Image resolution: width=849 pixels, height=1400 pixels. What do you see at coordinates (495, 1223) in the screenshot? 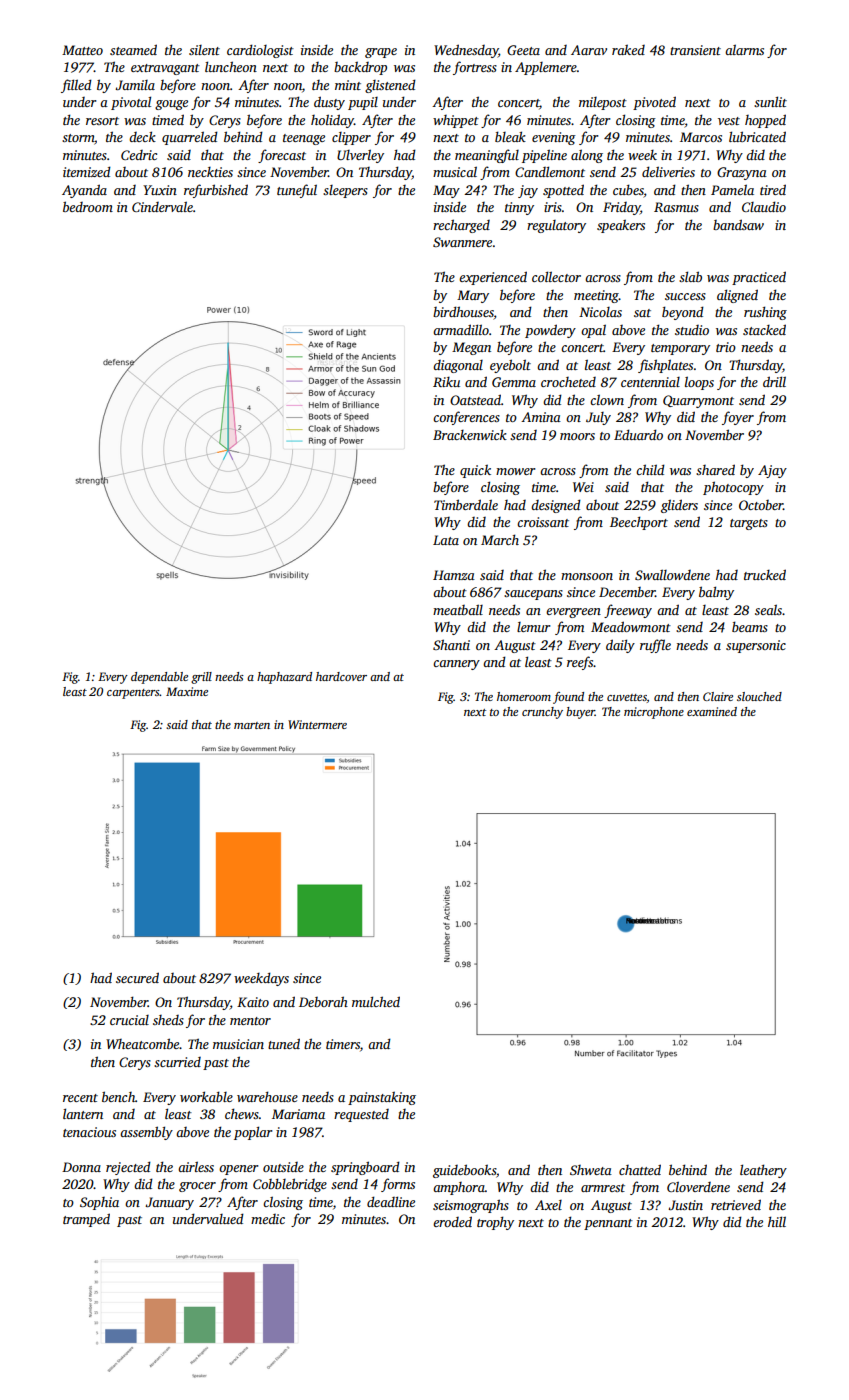
I see `trophy` at bounding box center [495, 1223].
